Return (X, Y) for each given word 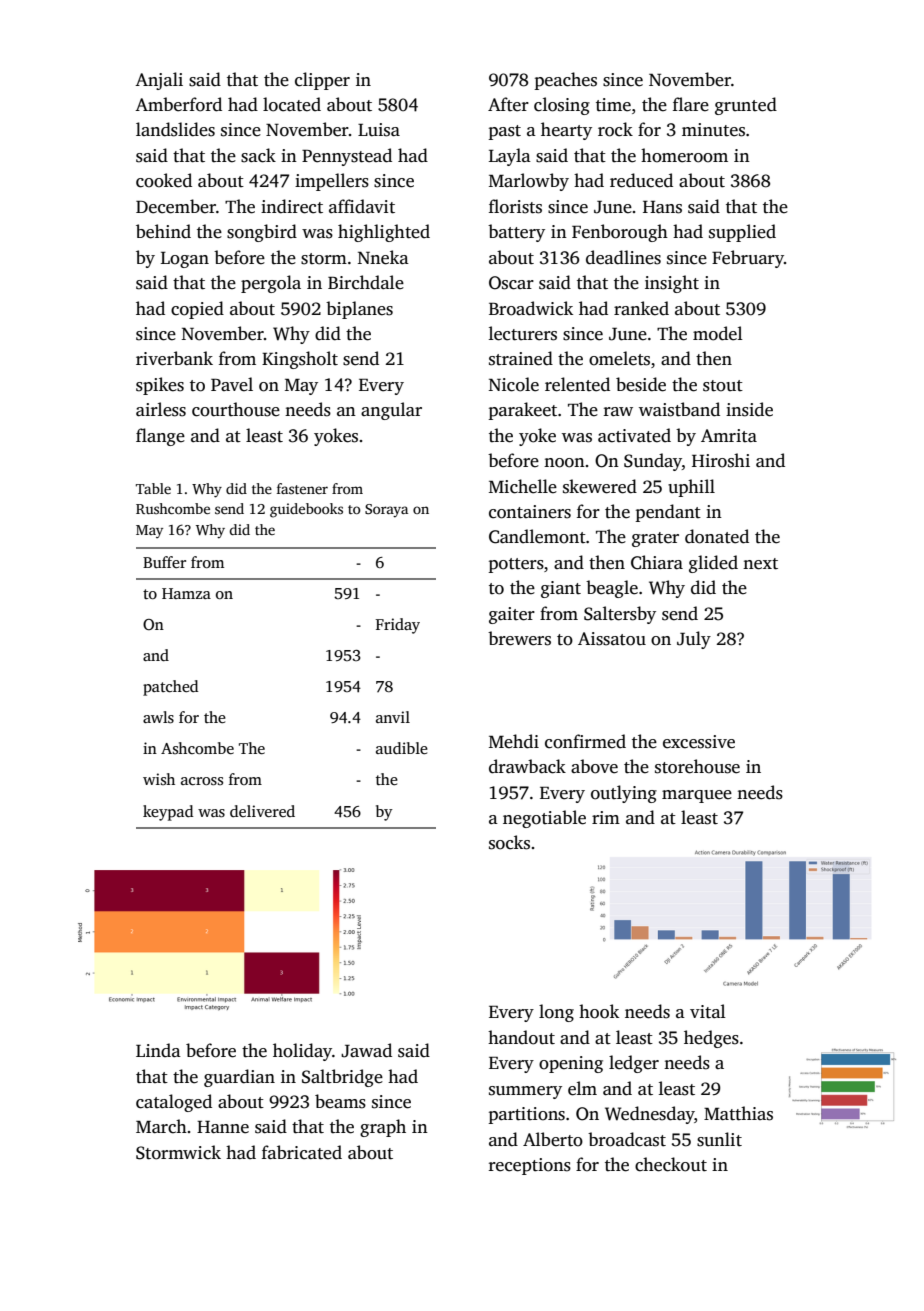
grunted (746, 106)
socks (509, 842)
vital (708, 1011)
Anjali (159, 81)
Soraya (386, 511)
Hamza (186, 593)
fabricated (302, 1152)
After (508, 104)
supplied (742, 233)
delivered (262, 811)
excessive (699, 742)
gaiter (512, 615)
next (760, 564)
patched (170, 688)
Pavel (232, 384)
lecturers (523, 333)
